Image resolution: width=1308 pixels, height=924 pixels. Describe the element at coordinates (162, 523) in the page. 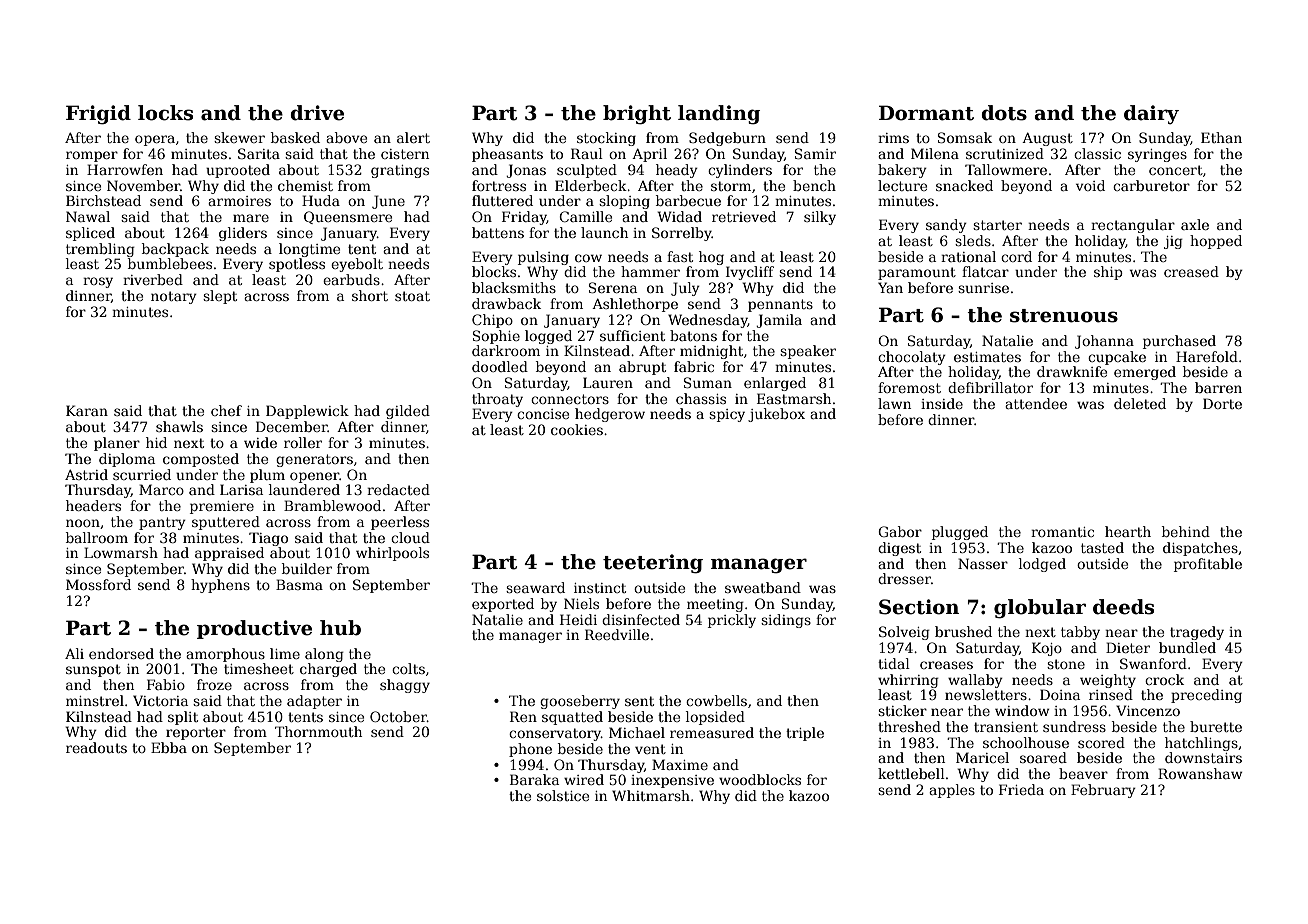

I see `pantry` at that location.
